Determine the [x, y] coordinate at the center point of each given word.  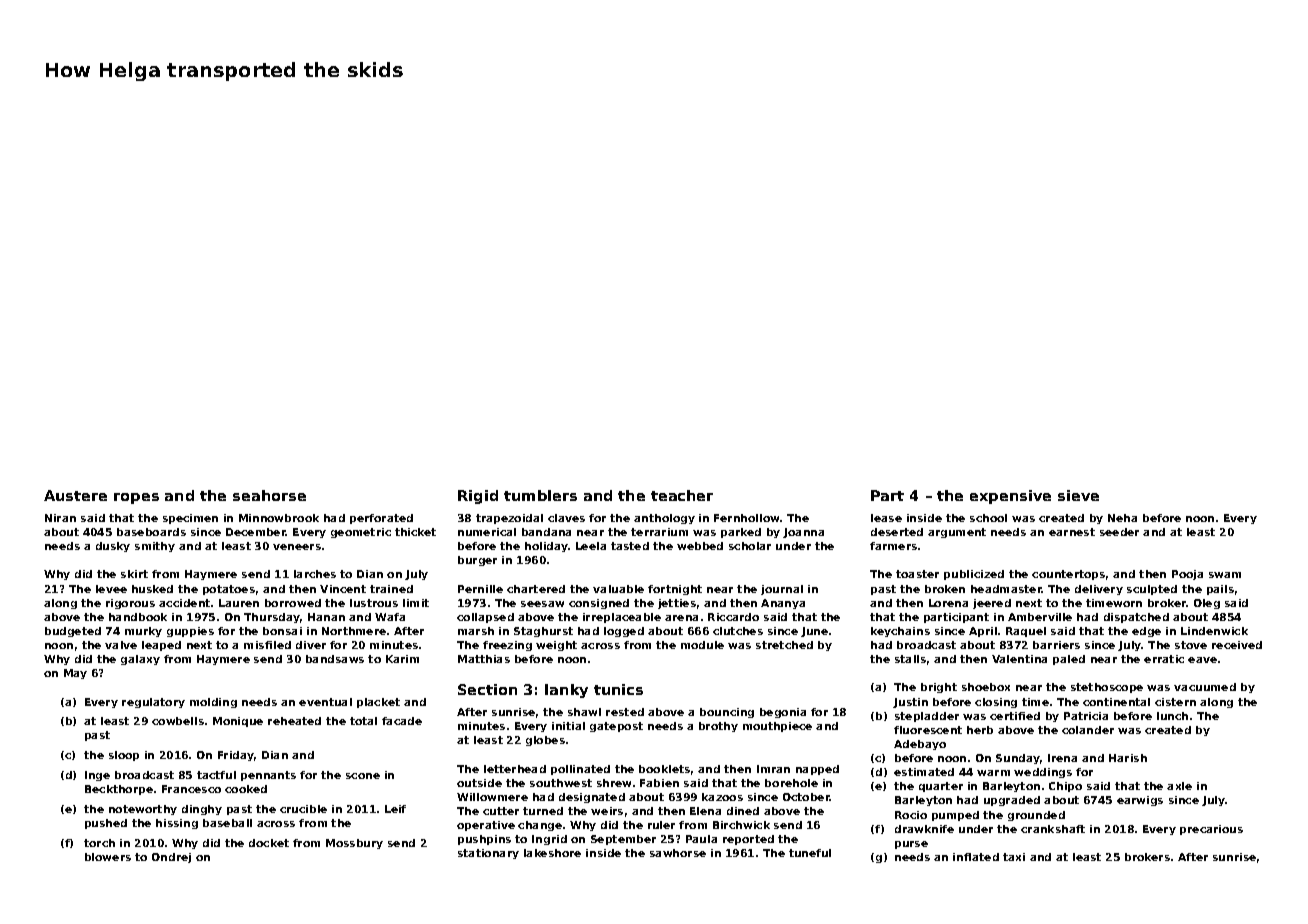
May [75, 674]
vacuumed [1205, 687]
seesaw [542, 604]
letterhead [515, 769]
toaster [917, 574]
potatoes [229, 590]
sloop [124, 756]
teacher [682, 495]
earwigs [1140, 801]
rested [625, 712]
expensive [1010, 497]
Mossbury [354, 844]
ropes [136, 498]
